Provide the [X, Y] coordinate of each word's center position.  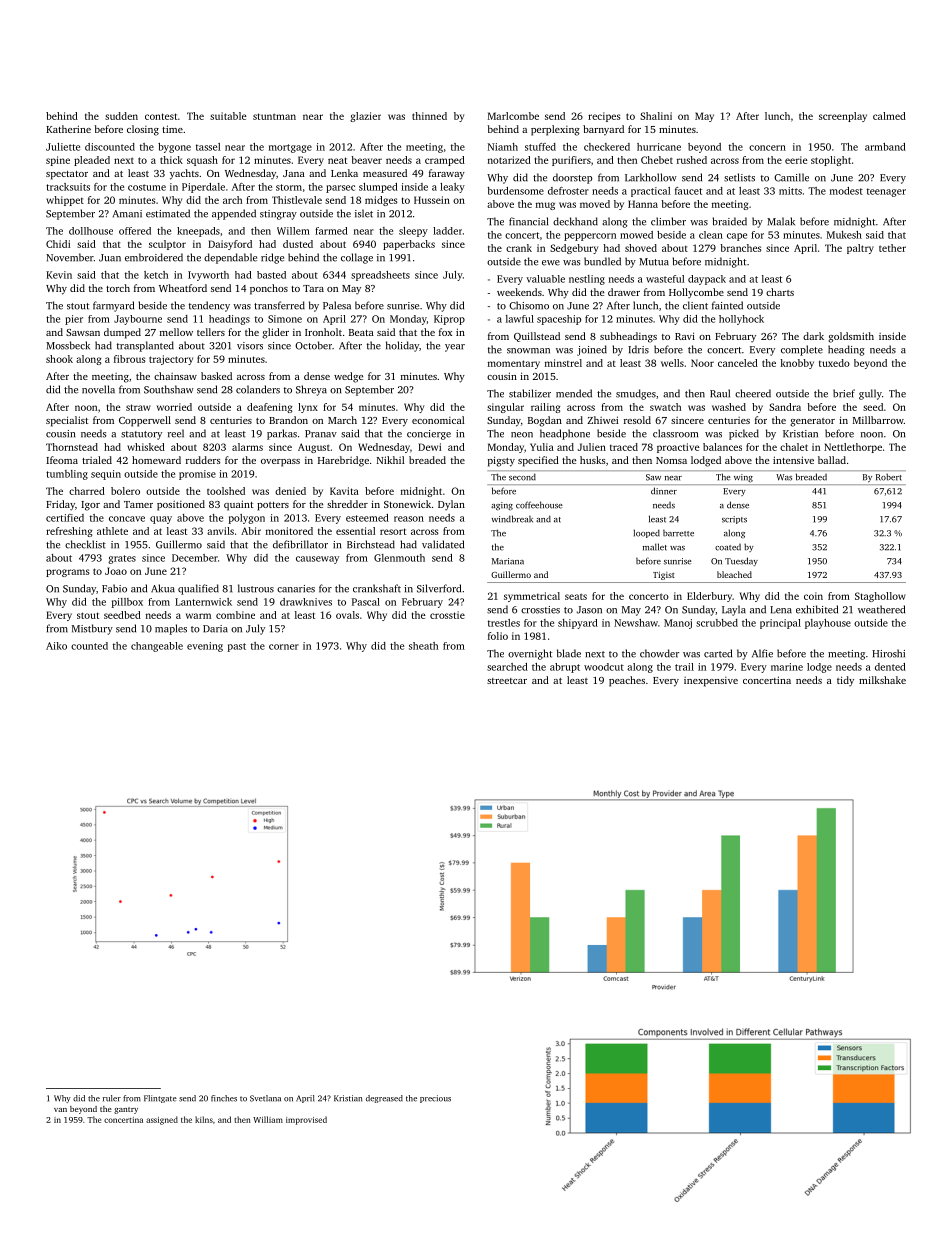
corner [284, 647]
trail [684, 667]
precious [435, 1099]
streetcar [507, 681]
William [268, 1119]
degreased [384, 1099]
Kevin [59, 275]
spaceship [559, 320]
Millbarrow [878, 420]
